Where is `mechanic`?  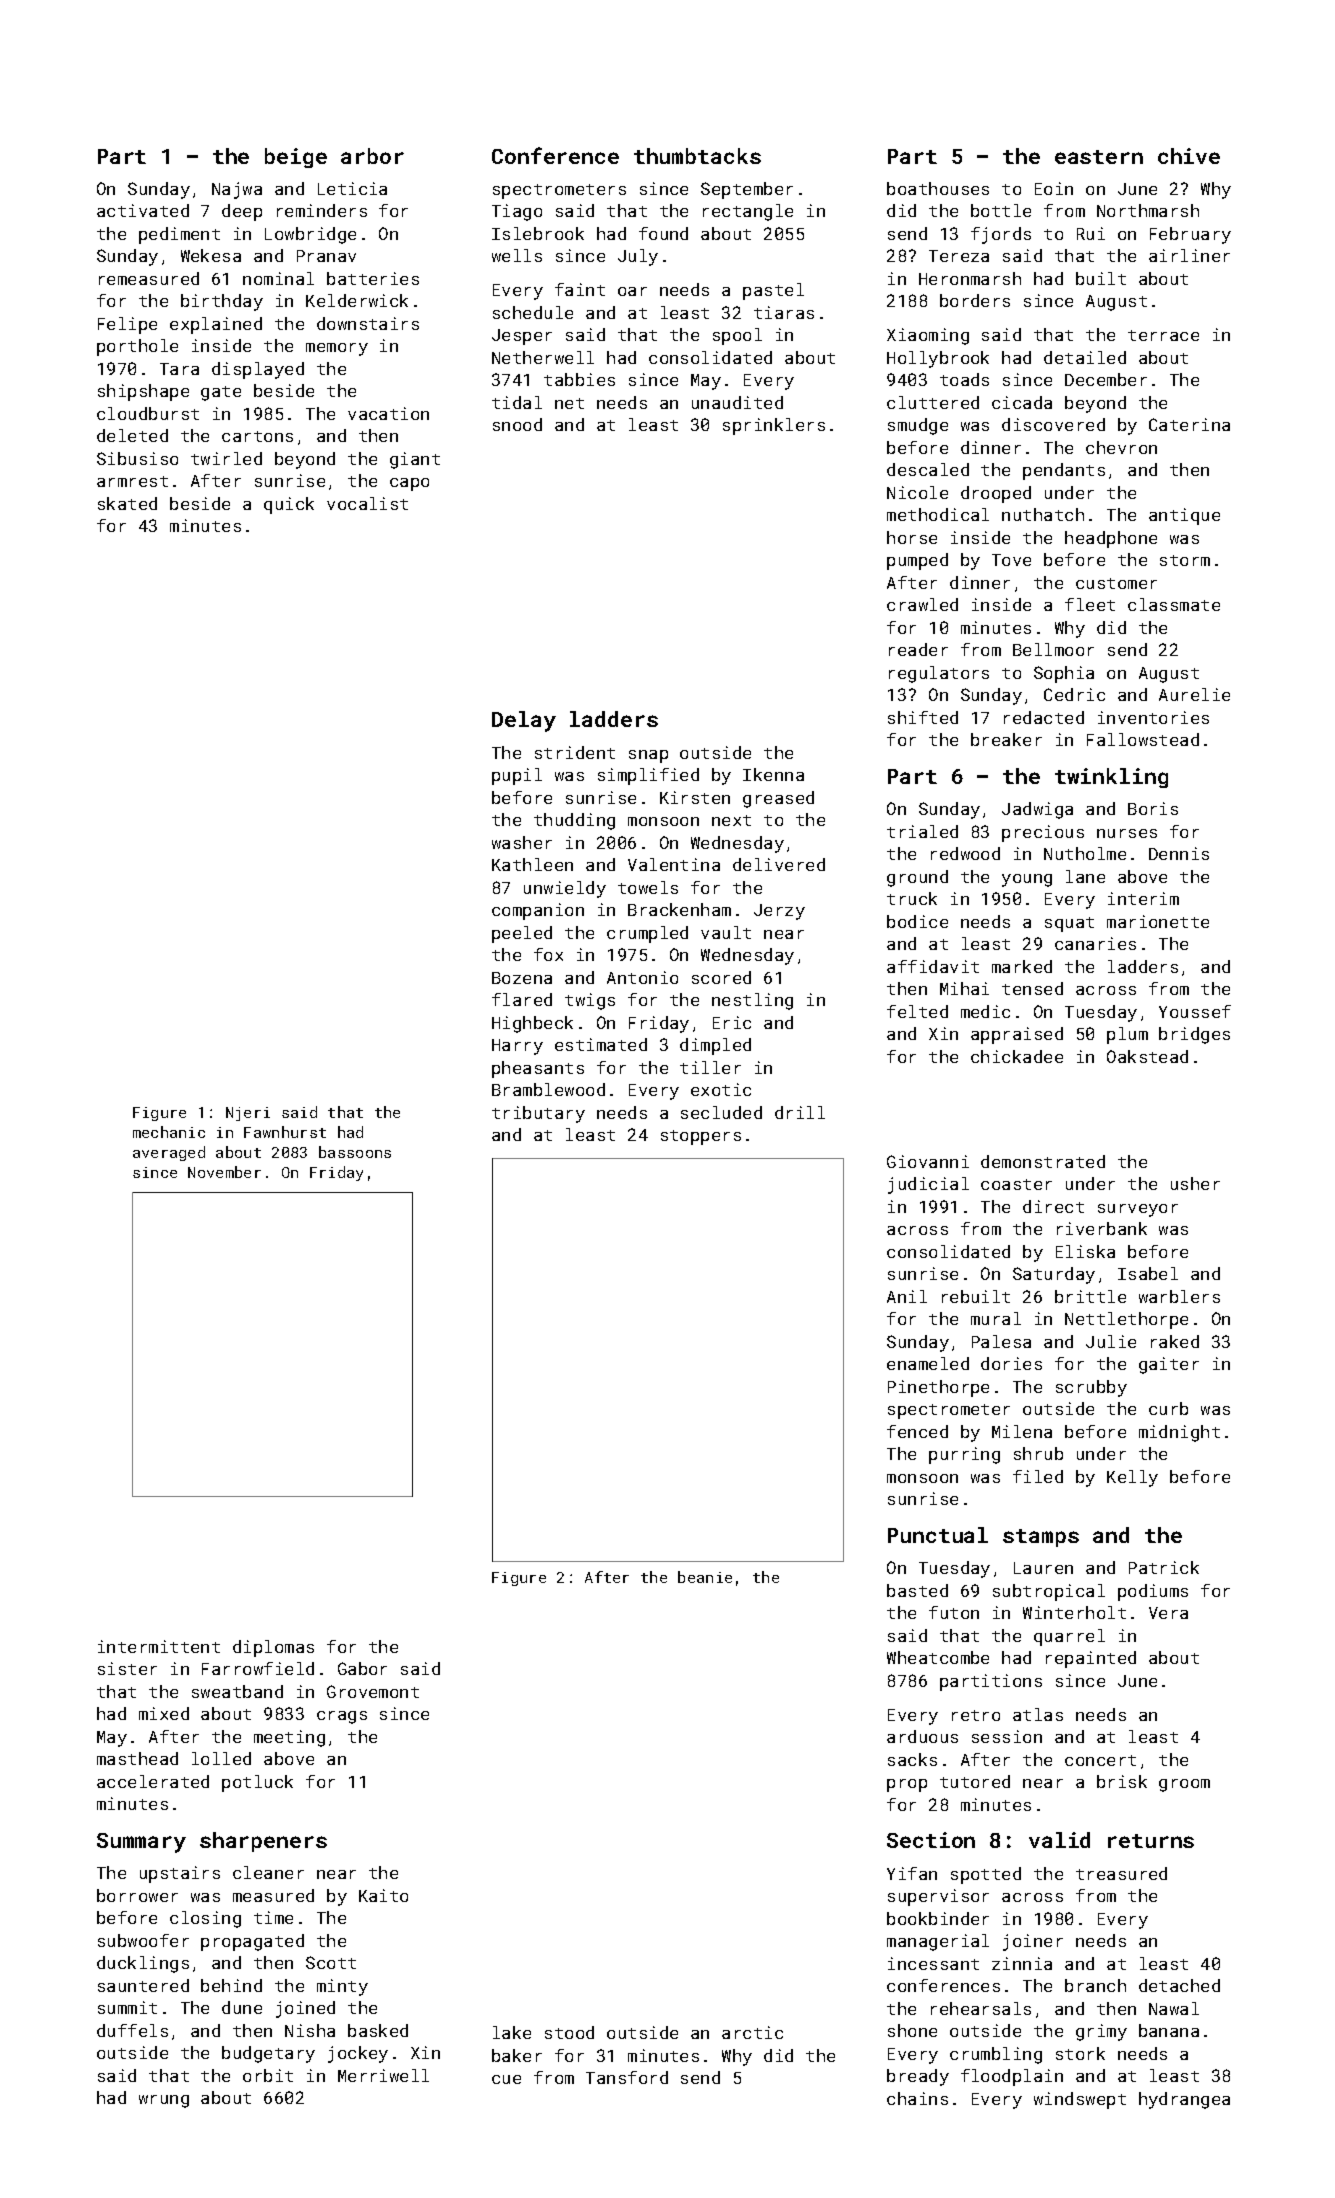 mechanic is located at coordinates (169, 1132).
